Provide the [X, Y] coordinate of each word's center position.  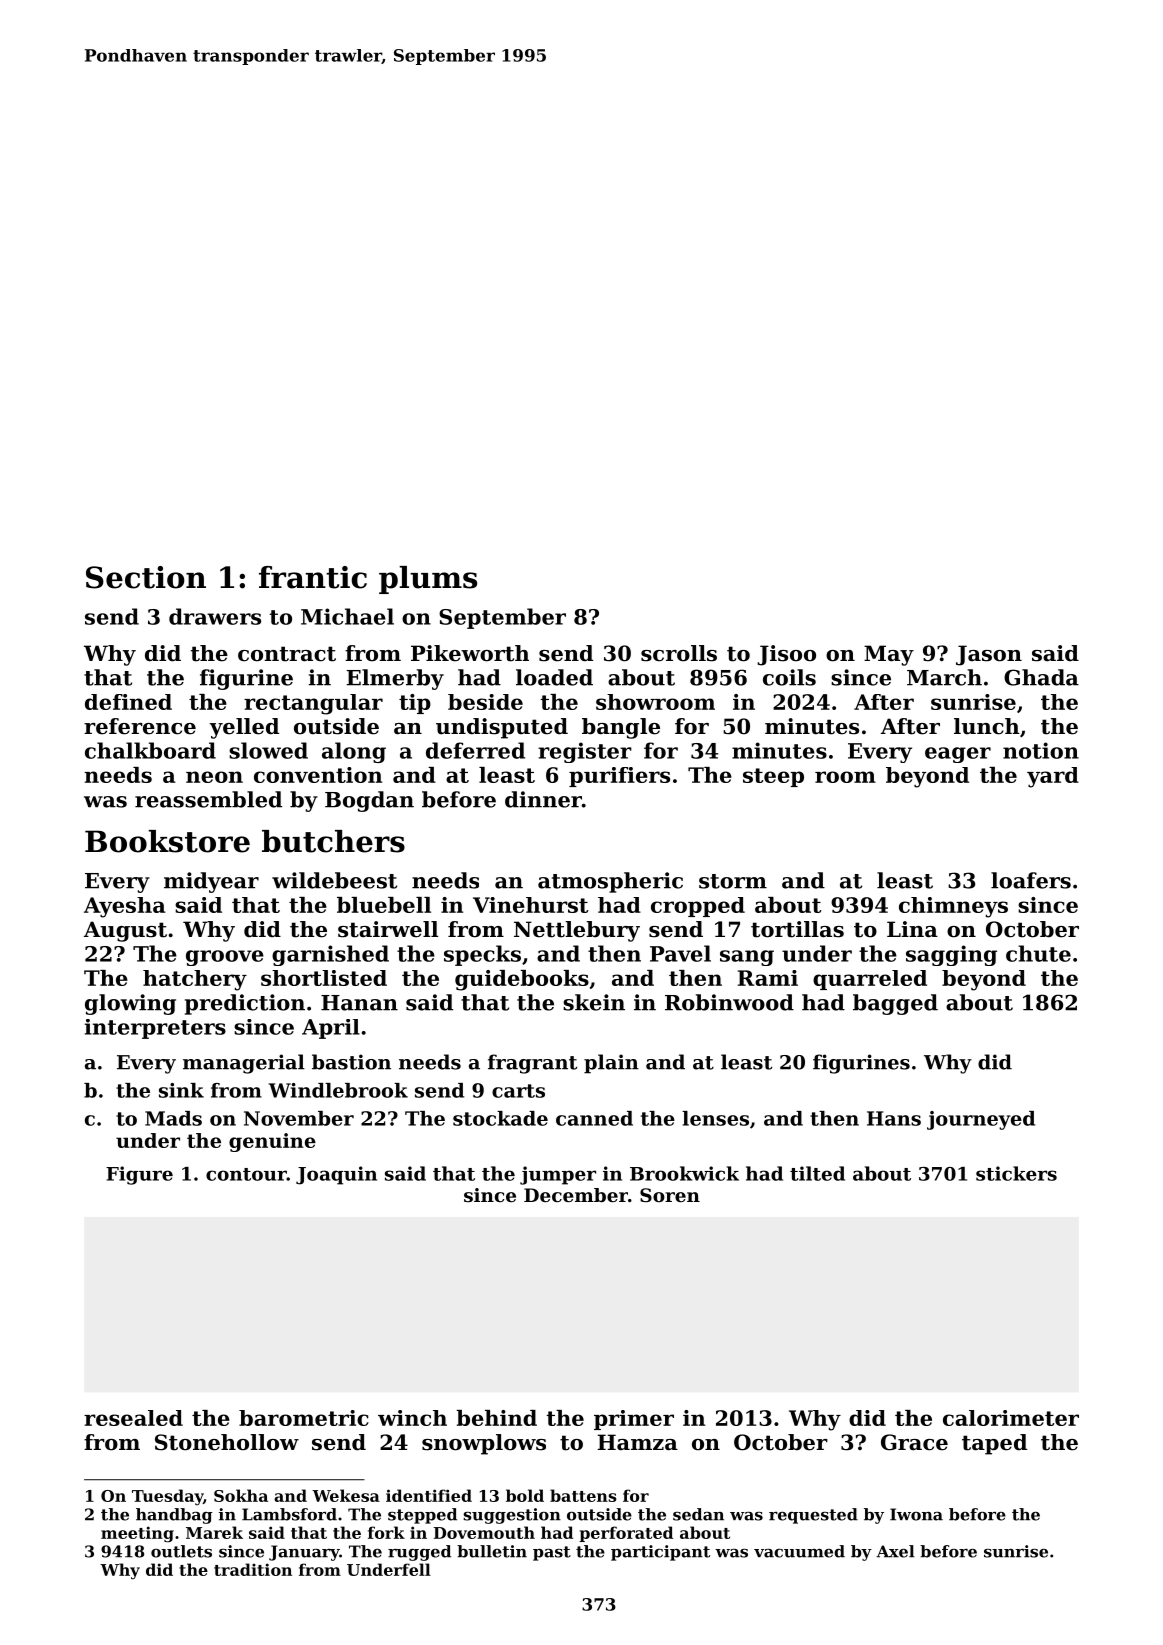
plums [428, 580]
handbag [174, 1516]
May [889, 655]
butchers [333, 841]
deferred [475, 750]
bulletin [492, 1551]
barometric [304, 1418]
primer [634, 1420]
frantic [313, 577]
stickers [1016, 1173]
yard [1053, 777]
